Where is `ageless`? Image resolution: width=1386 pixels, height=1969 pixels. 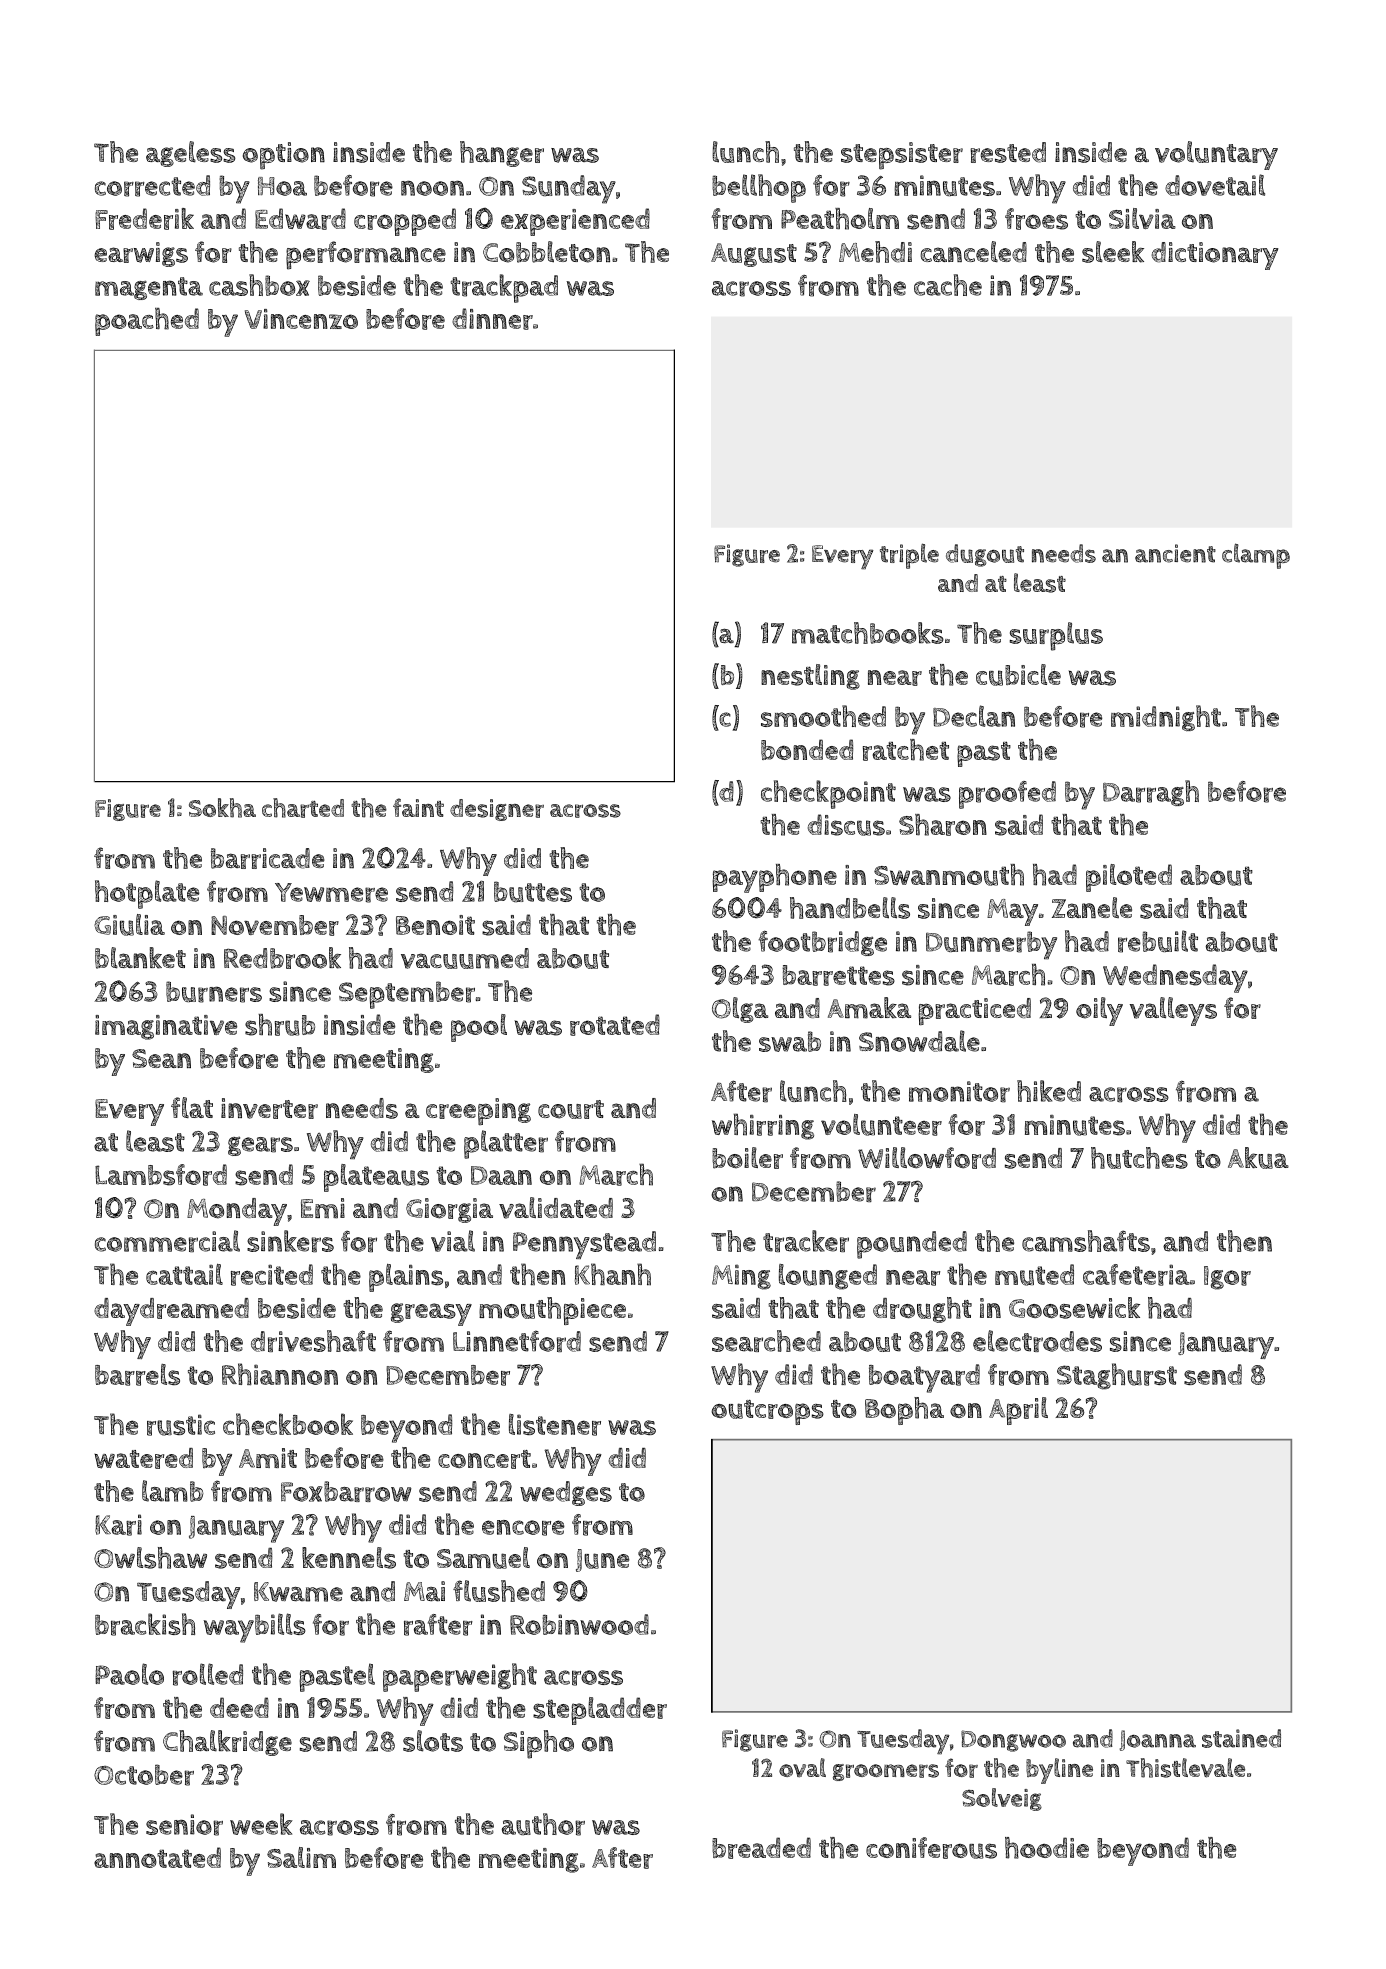
ageless is located at coordinates (191, 154).
